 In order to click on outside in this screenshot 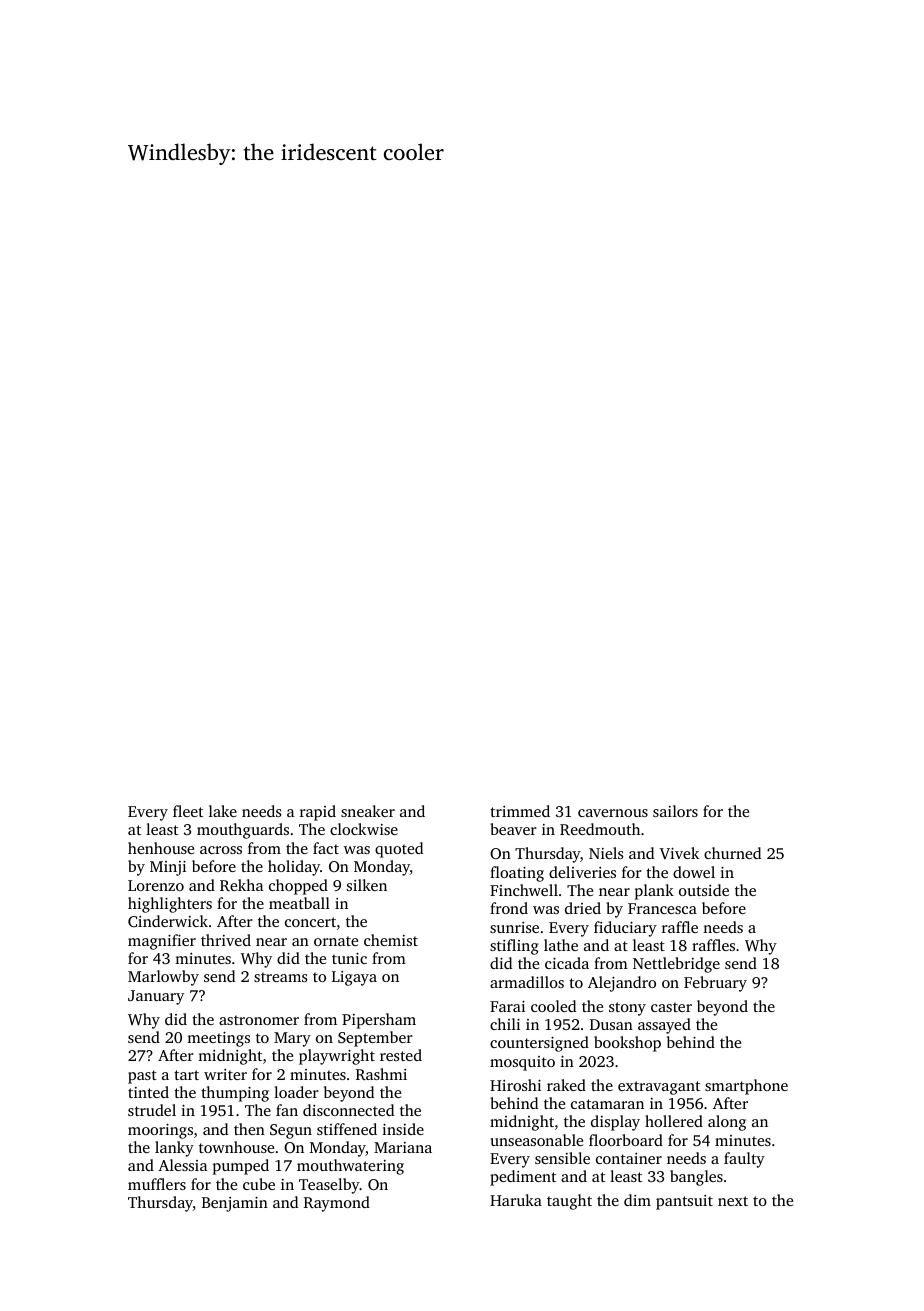, I will do `click(704, 890)`.
